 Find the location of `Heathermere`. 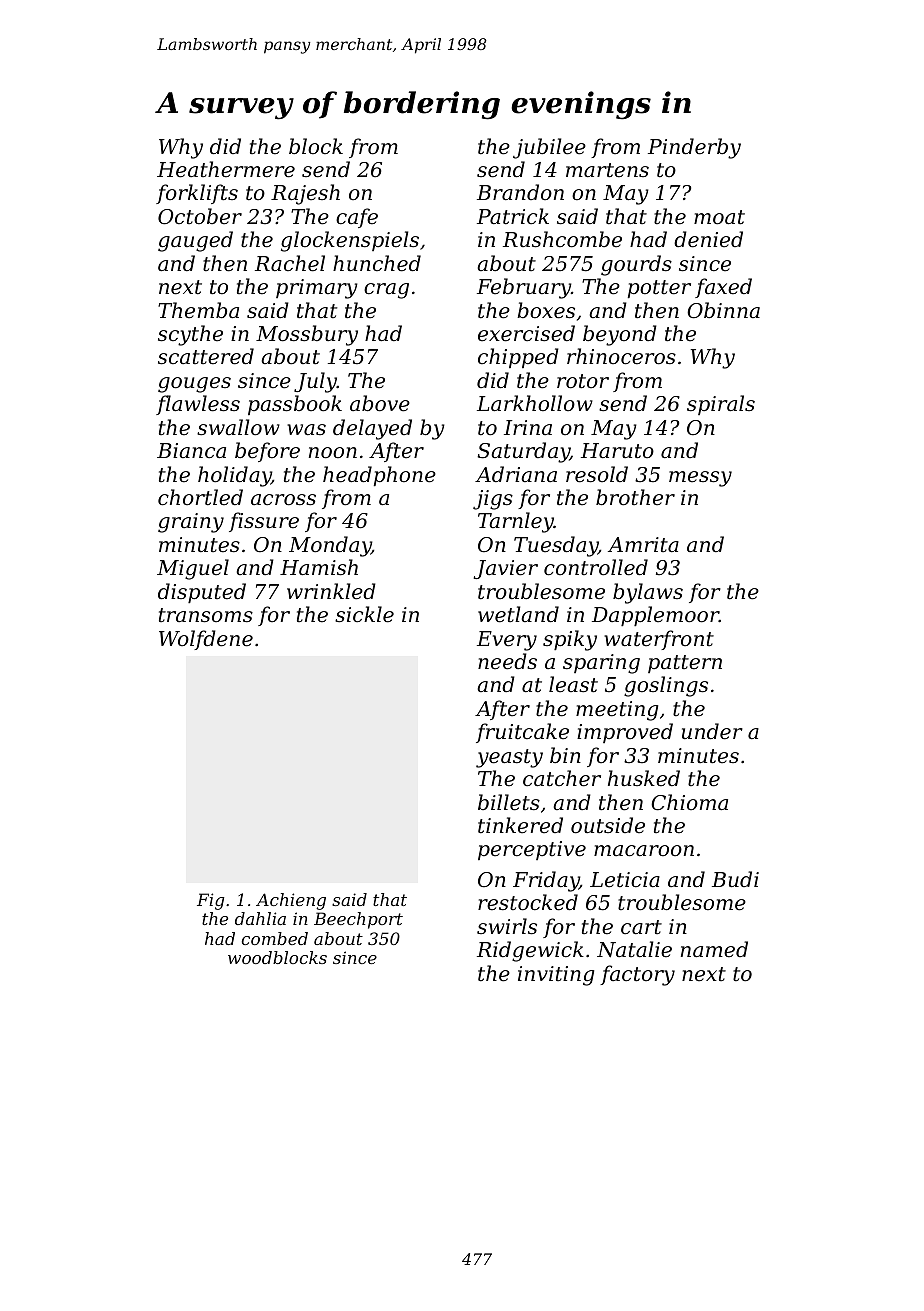

Heathermere is located at coordinates (226, 169).
